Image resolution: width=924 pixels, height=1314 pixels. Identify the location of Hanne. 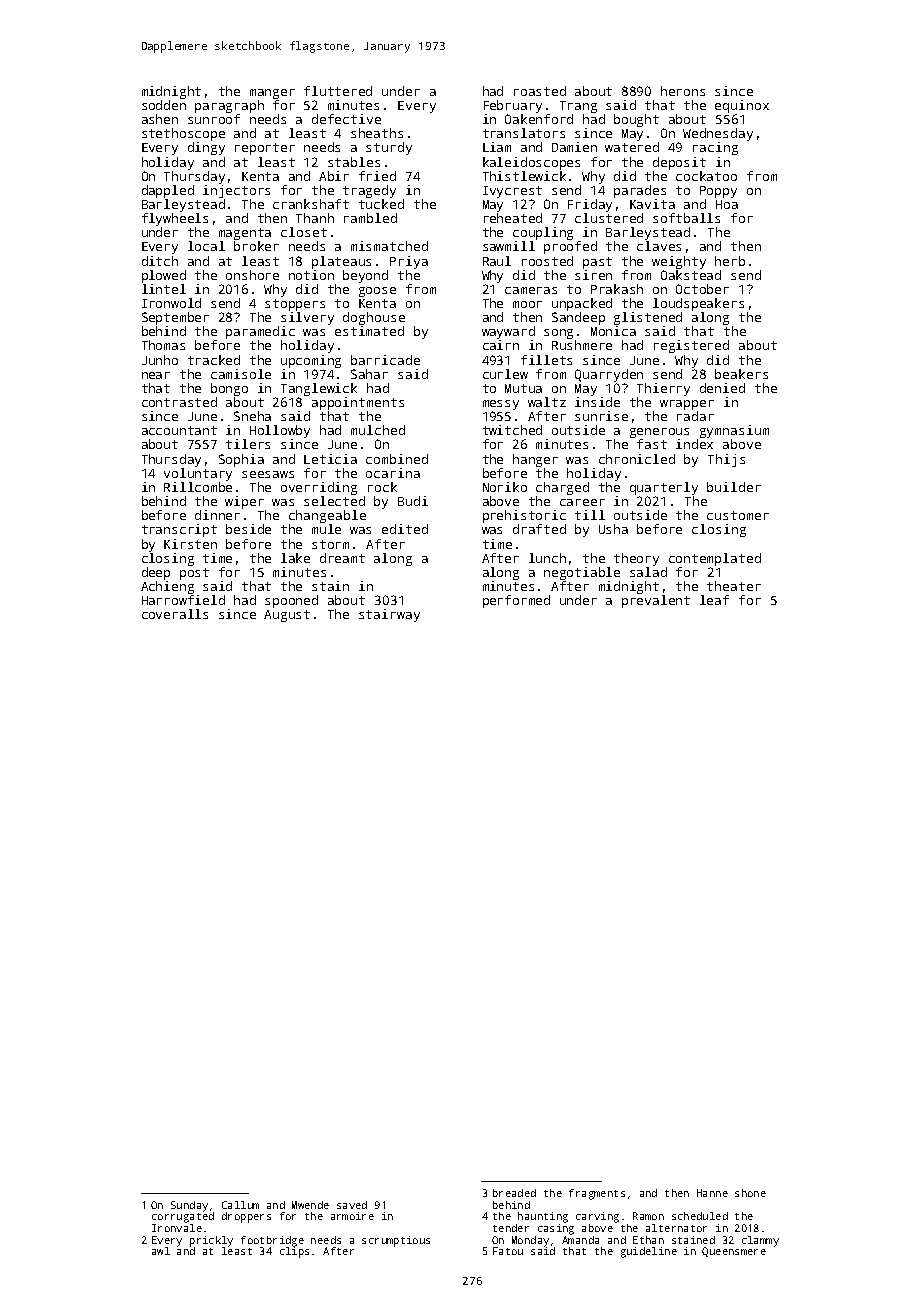
(712, 1193).
